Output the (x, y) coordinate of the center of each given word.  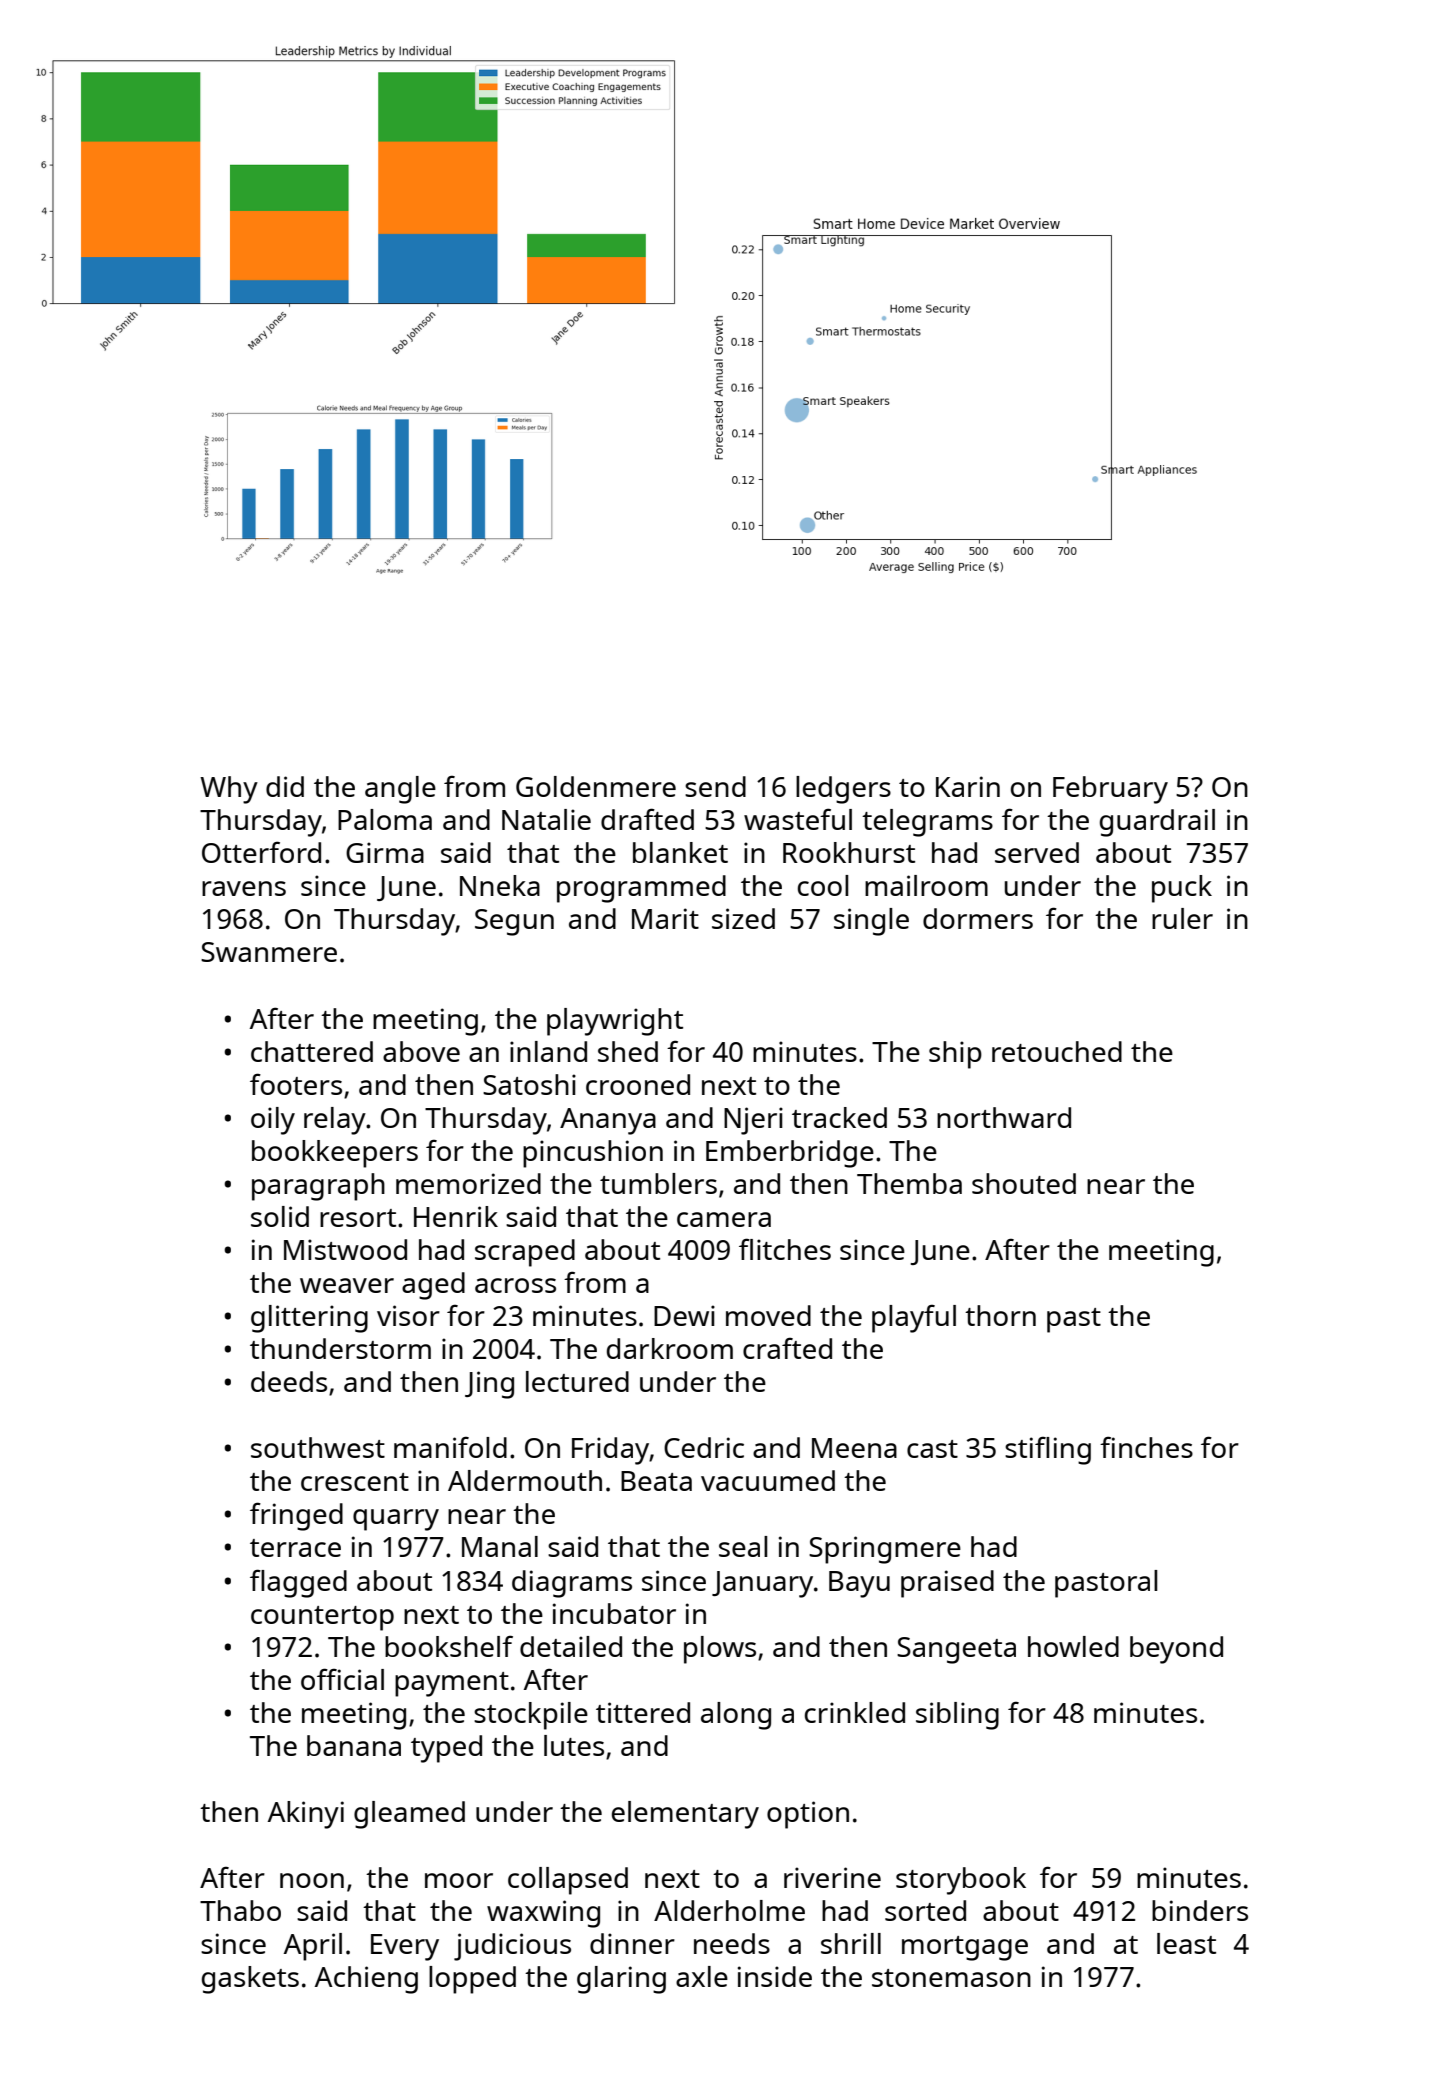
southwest (318, 1447)
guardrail (1157, 823)
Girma (385, 852)
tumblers (658, 1183)
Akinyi (306, 1815)
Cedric (704, 1447)
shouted (1024, 1183)
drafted (647, 819)
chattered (312, 1051)
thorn (1000, 1315)
